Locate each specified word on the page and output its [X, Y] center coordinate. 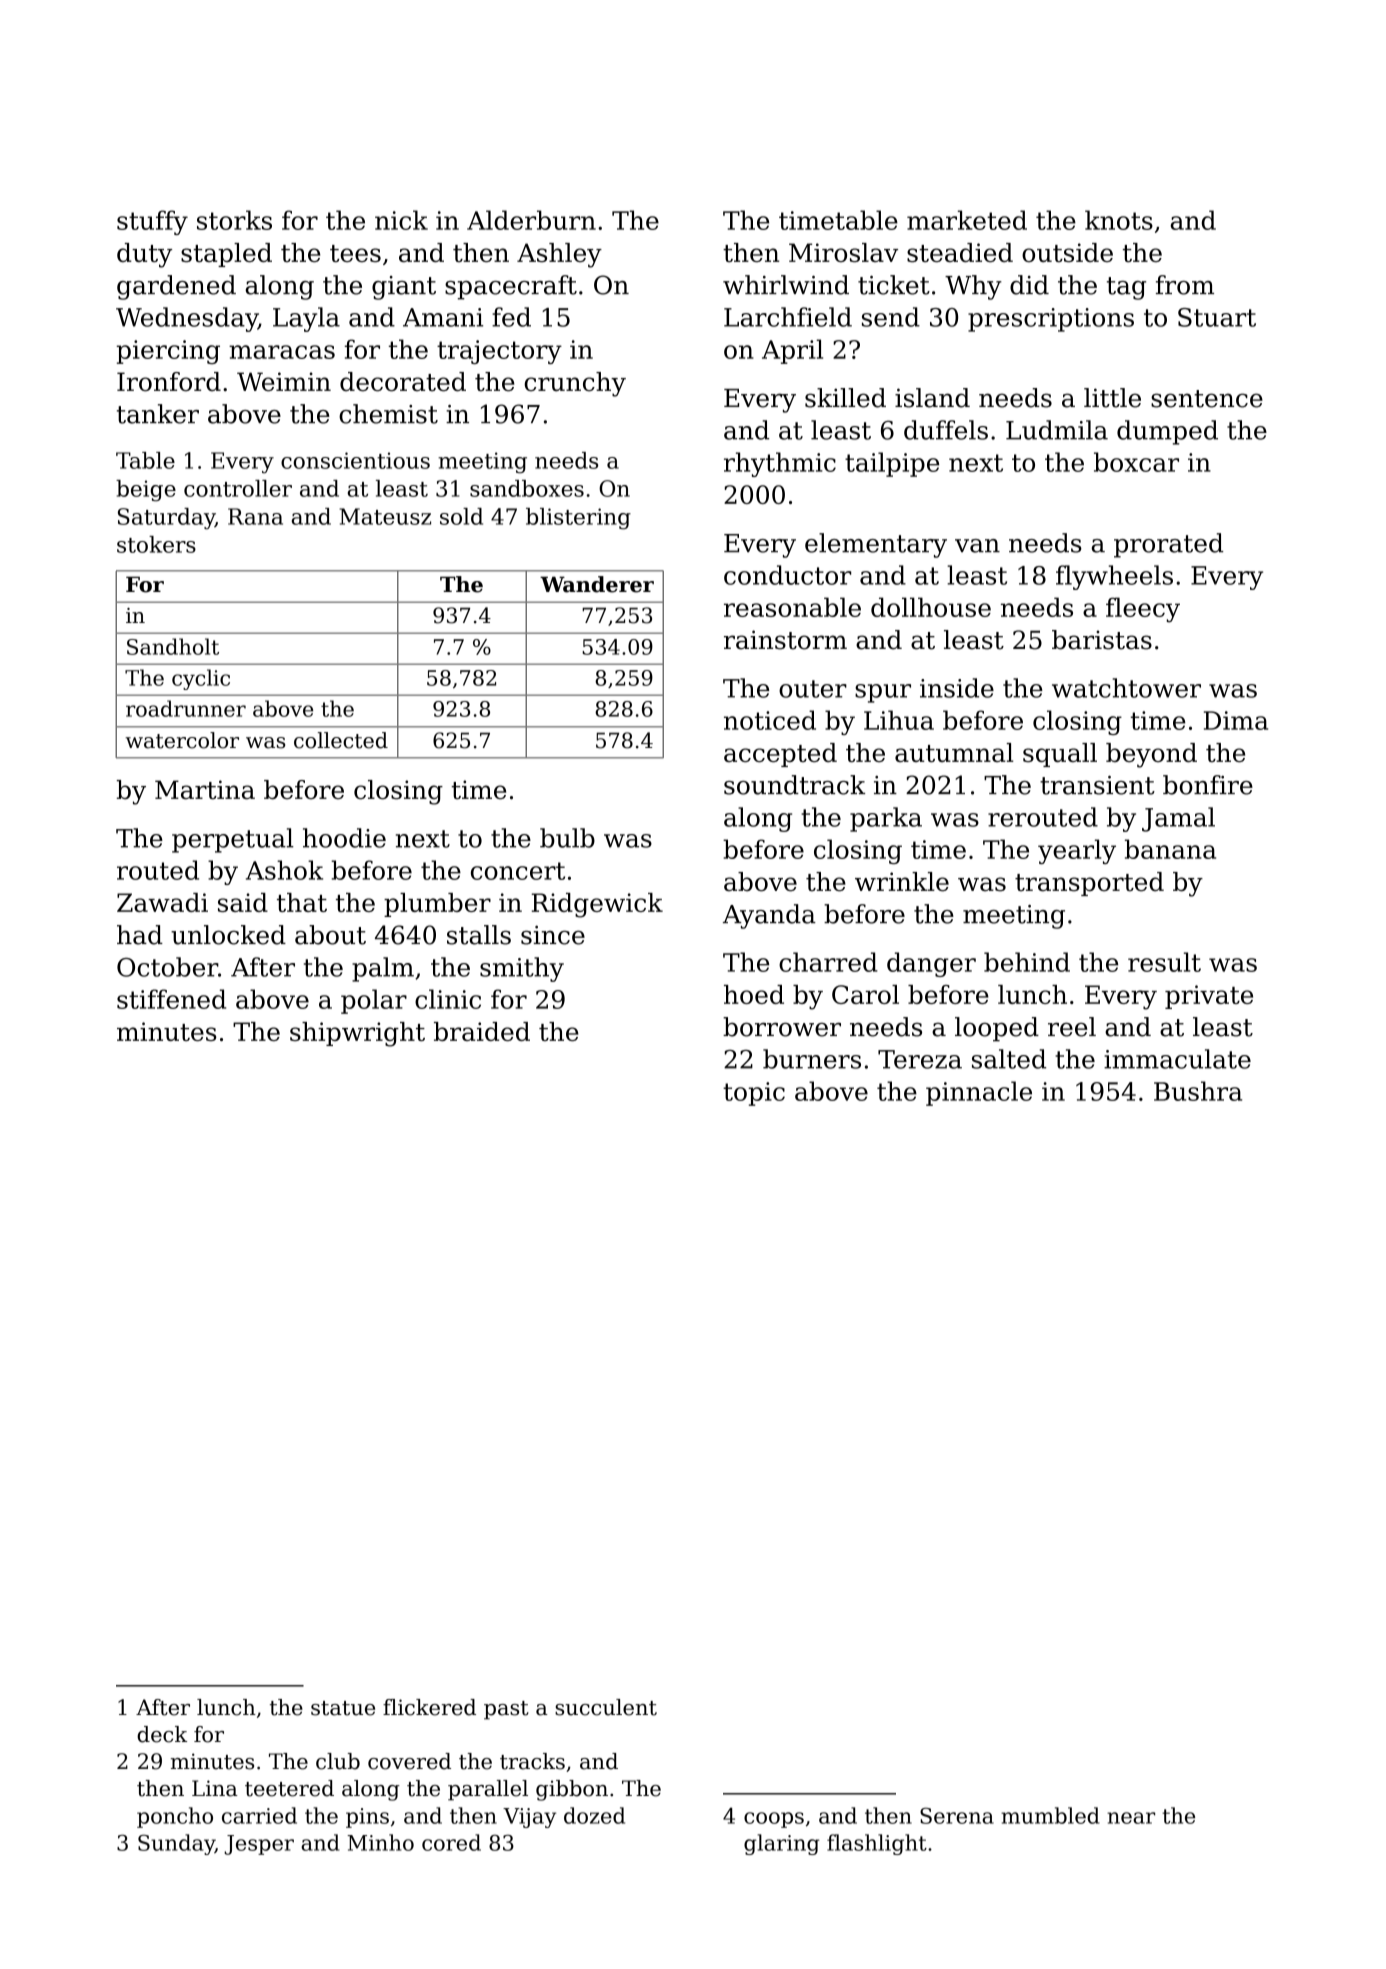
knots [1119, 220]
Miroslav [843, 252]
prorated [1169, 545]
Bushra [1198, 1091]
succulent [606, 1707]
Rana [255, 516]
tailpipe [892, 464]
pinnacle [979, 1093]
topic [754, 1094]
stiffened [171, 999]
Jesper [259, 1845]
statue [343, 1708]
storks [234, 220]
